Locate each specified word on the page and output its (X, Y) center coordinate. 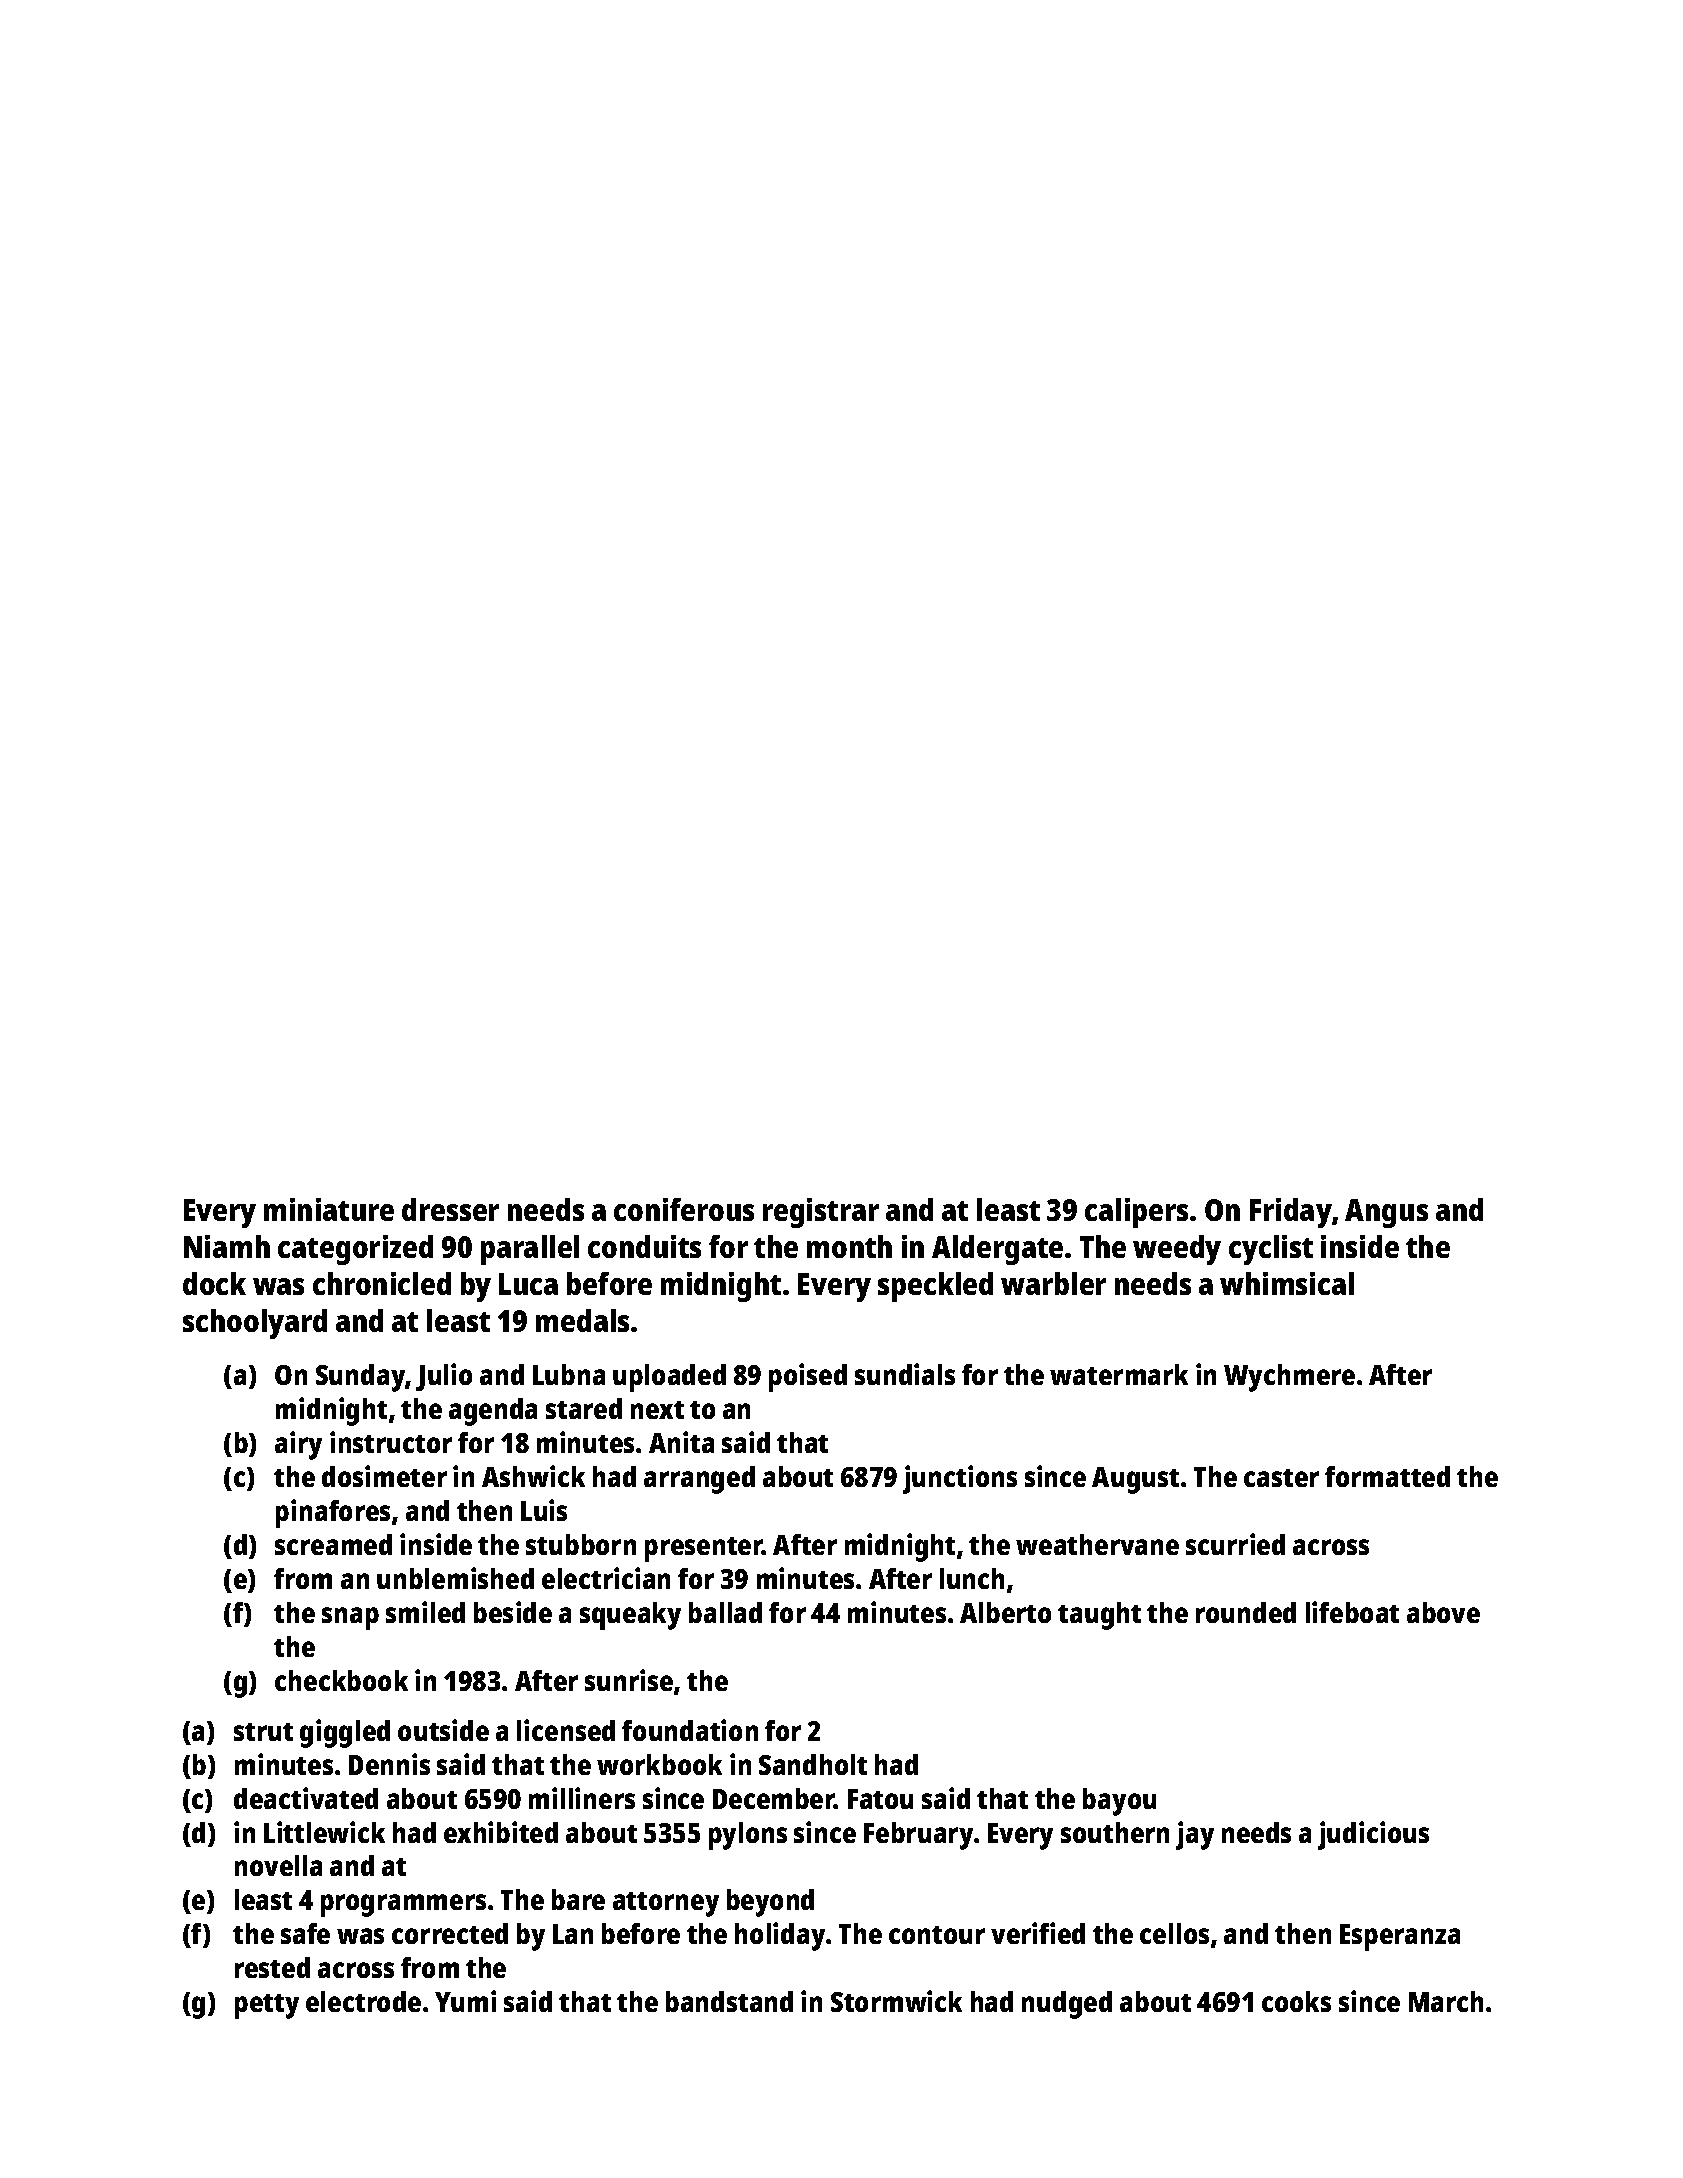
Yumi (465, 2001)
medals (582, 1320)
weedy (1177, 1250)
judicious (1373, 1835)
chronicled (382, 1283)
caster (1281, 1478)
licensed (566, 1730)
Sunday (361, 1378)
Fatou (880, 1799)
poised (808, 1377)
